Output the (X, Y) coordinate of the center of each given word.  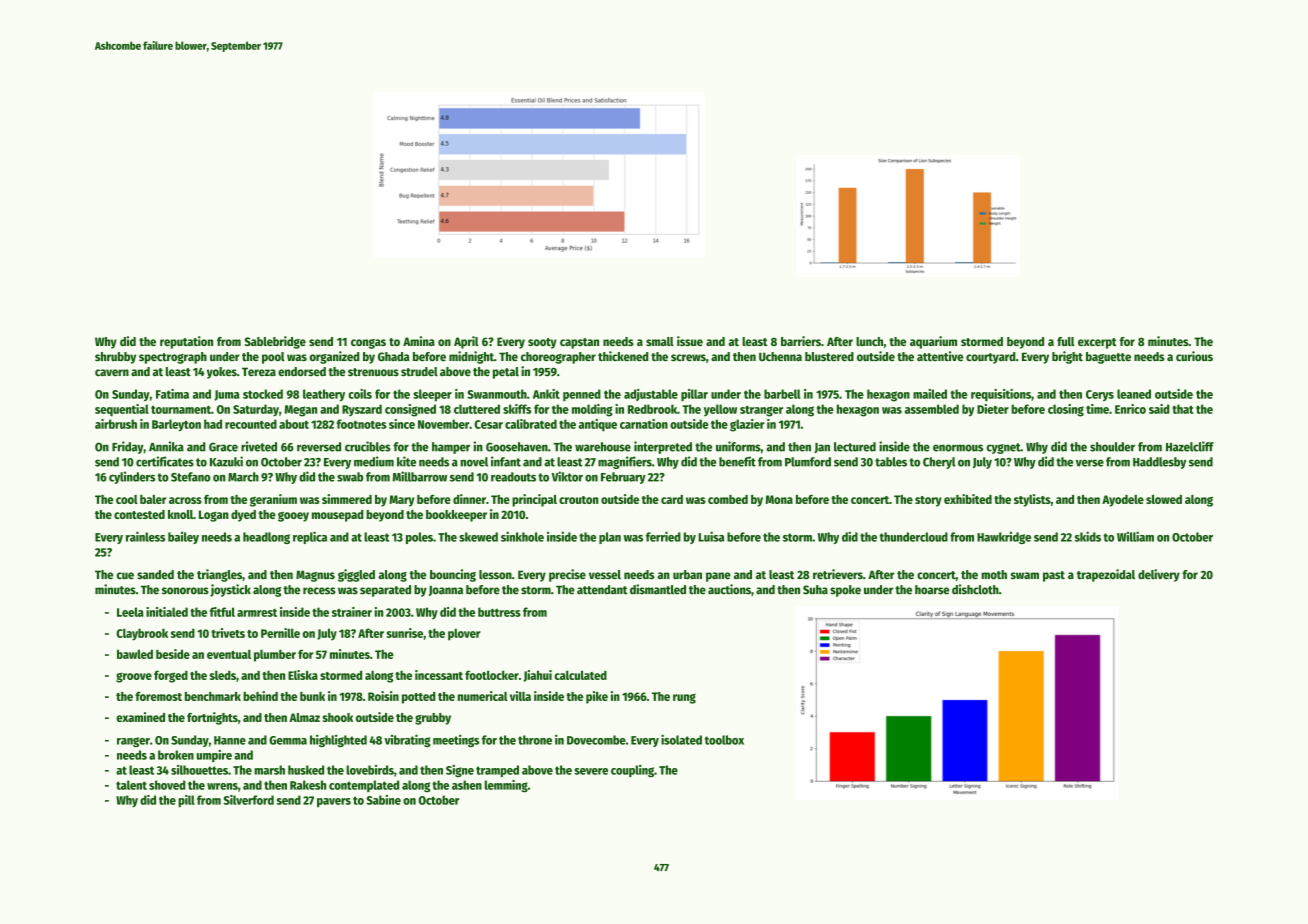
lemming (506, 786)
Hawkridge (1004, 538)
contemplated (364, 786)
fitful (222, 612)
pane (718, 577)
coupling (632, 771)
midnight (471, 357)
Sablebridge (275, 342)
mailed (930, 394)
